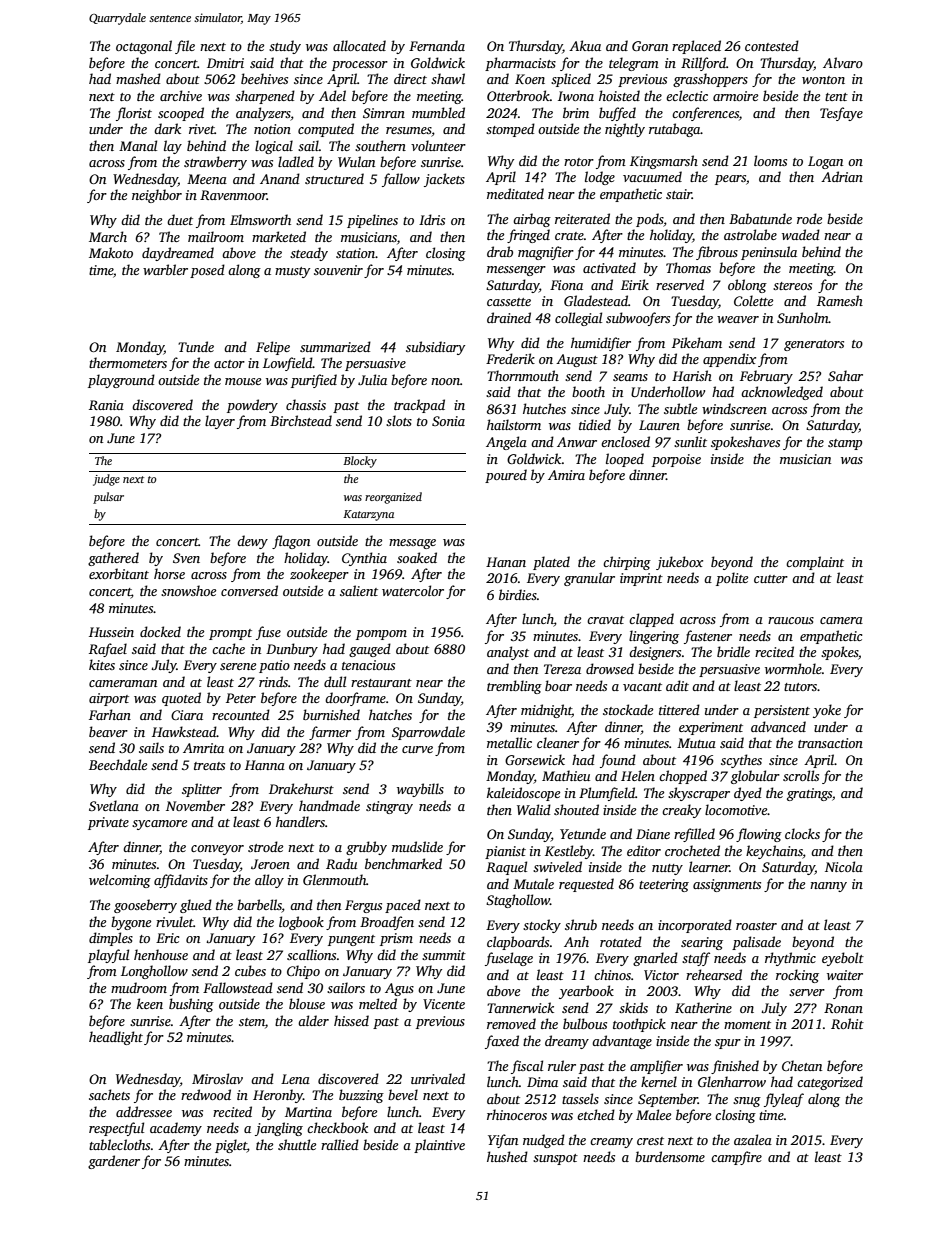 The width and height of the document is (952, 1233). What do you see at coordinates (181, 114) in the document?
I see `scooped` at bounding box center [181, 114].
